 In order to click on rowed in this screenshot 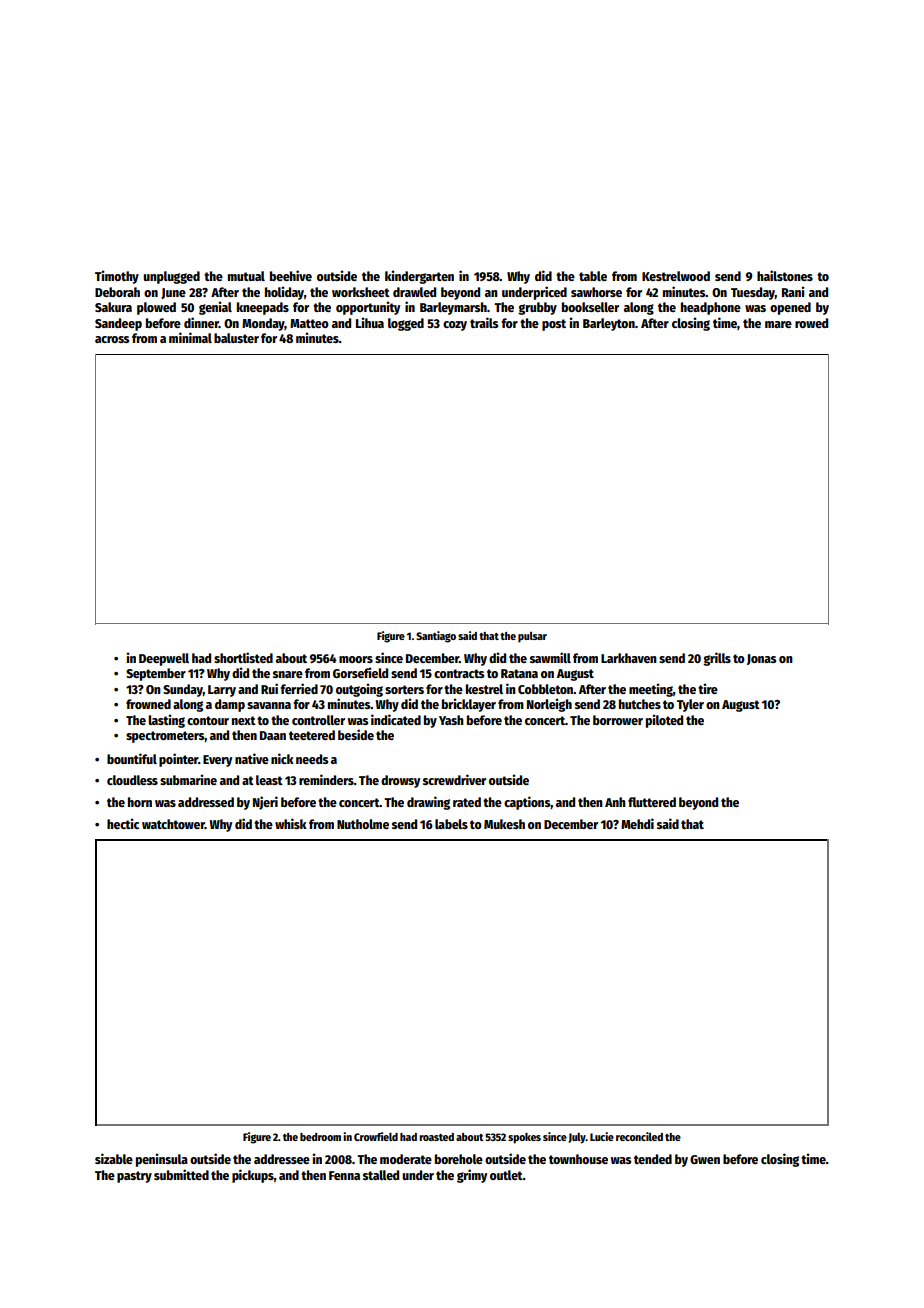, I will do `click(811, 323)`.
